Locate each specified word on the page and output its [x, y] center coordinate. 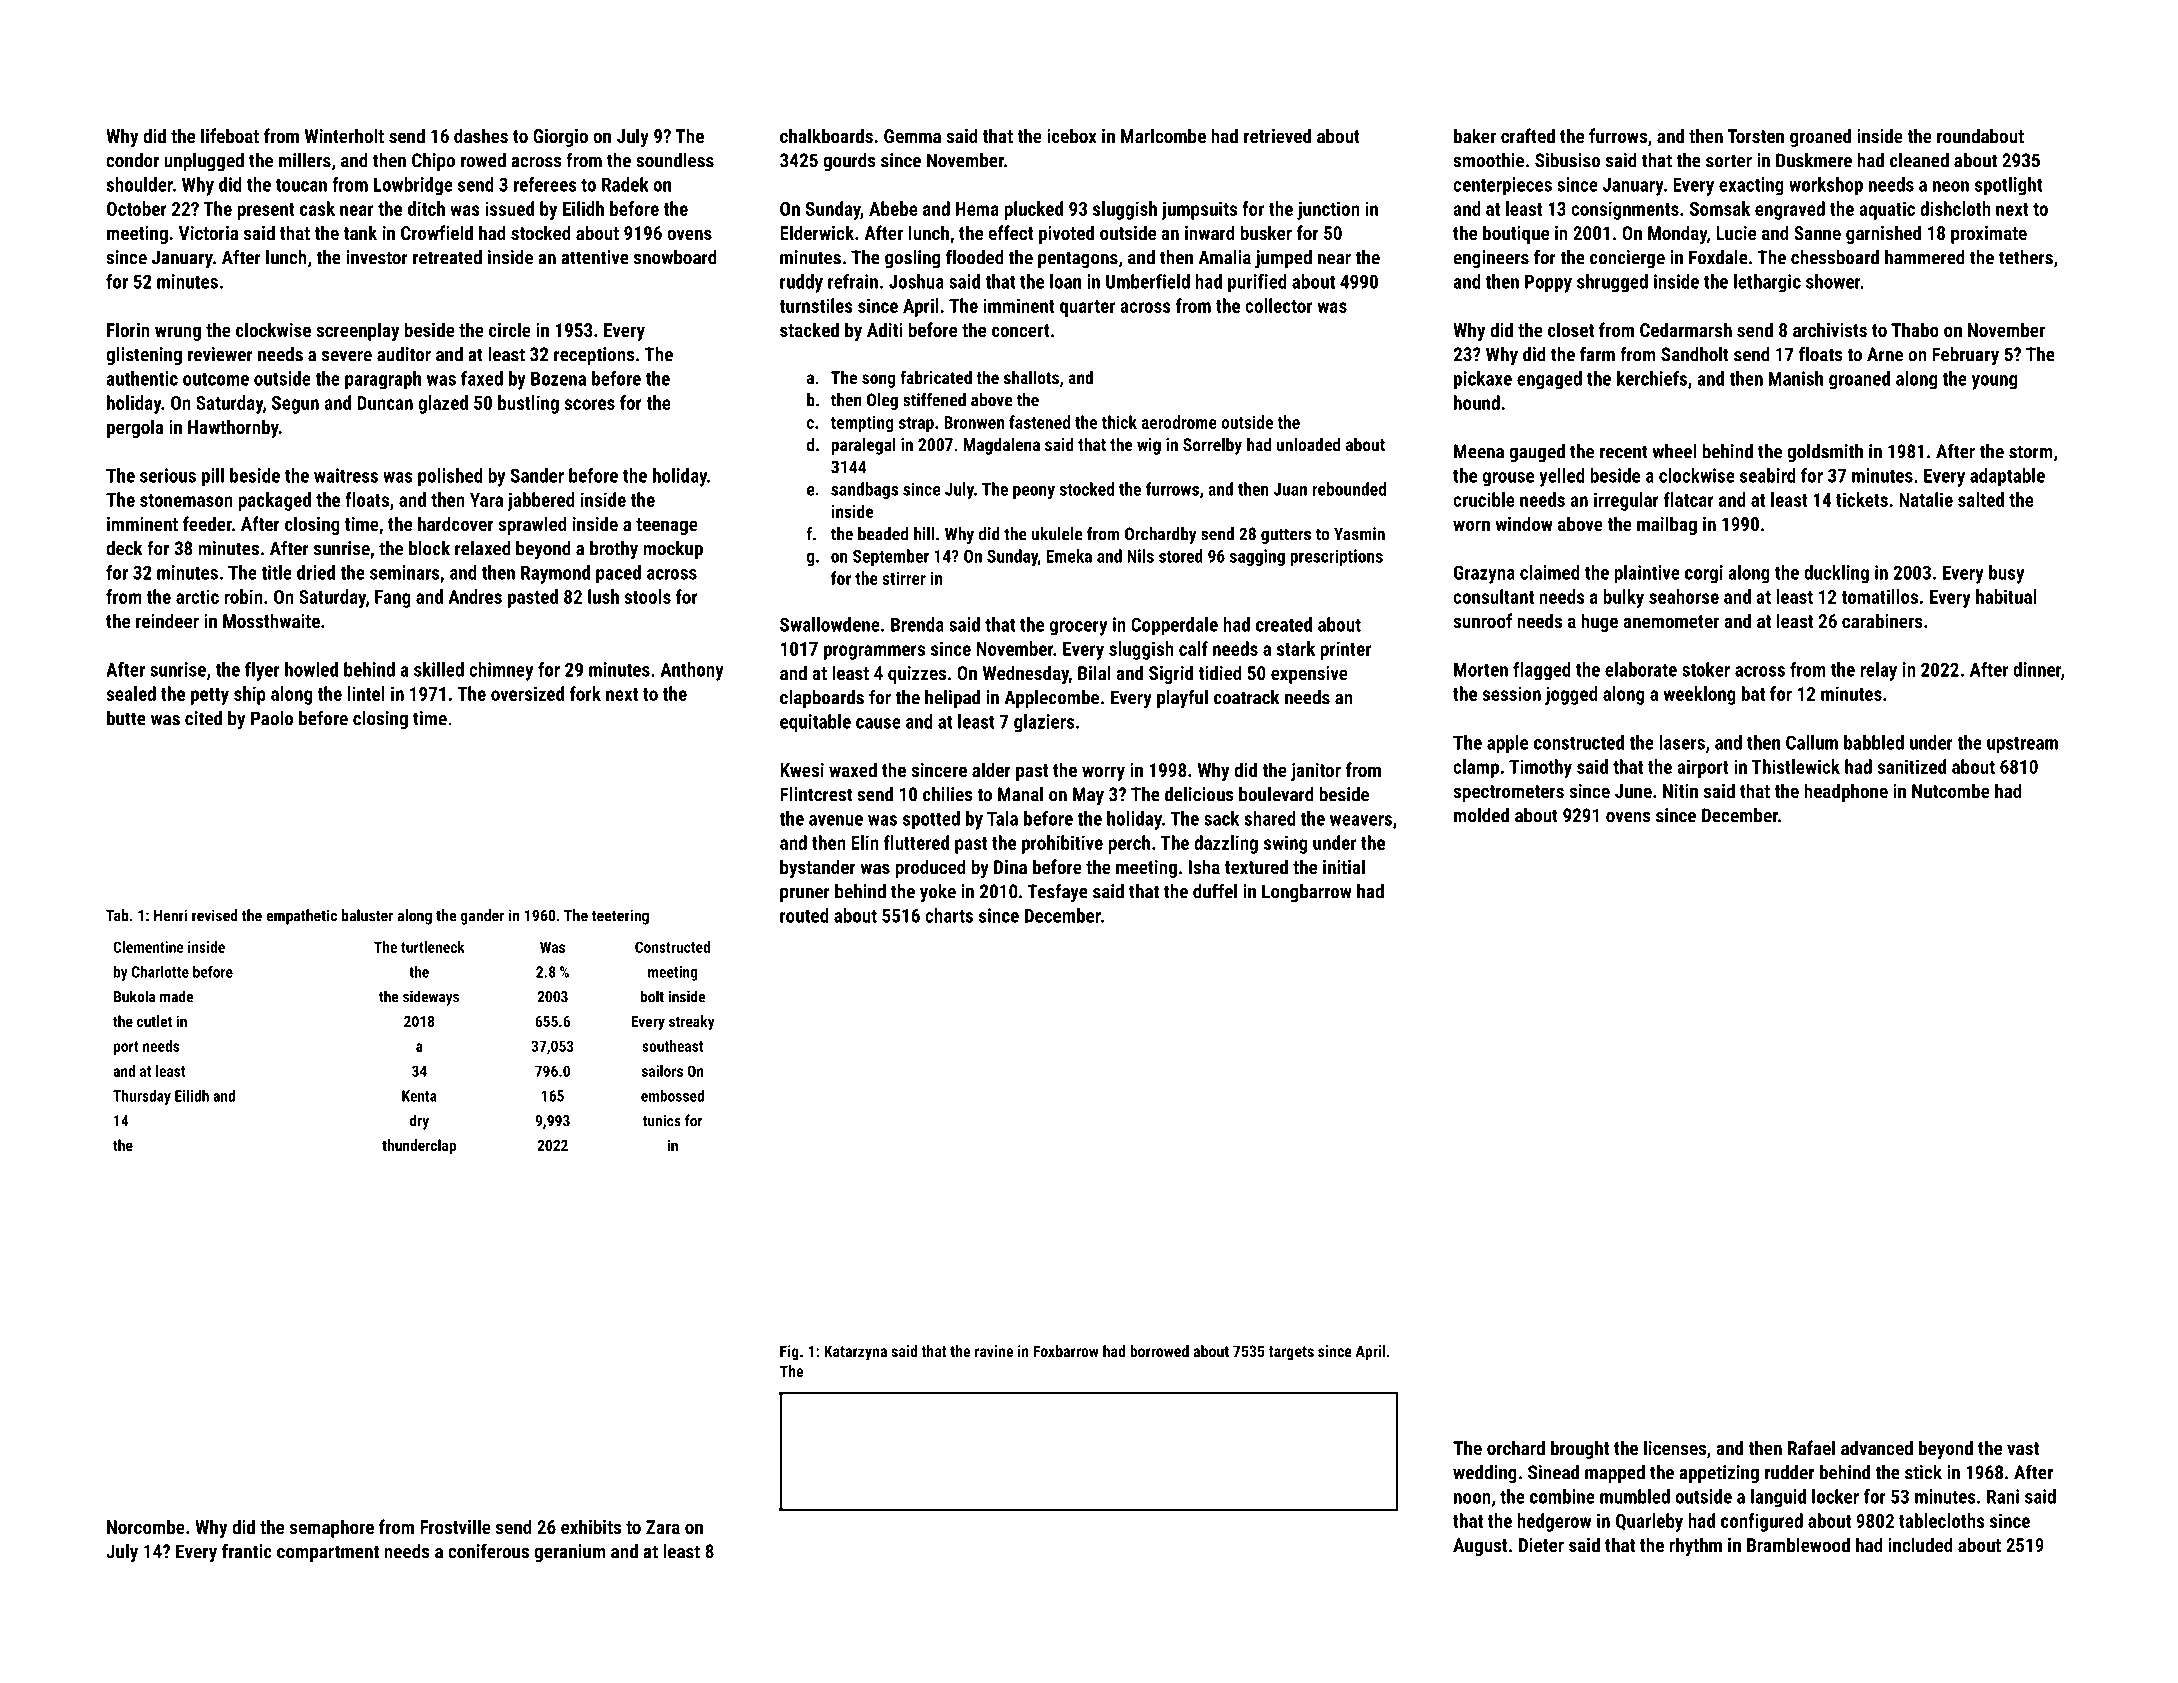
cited [203, 718]
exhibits [591, 1526]
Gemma [912, 136]
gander [482, 917]
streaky [692, 1023]
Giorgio [560, 138]
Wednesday [1026, 674]
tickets [1862, 499]
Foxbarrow [1066, 1351]
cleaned [1919, 160]
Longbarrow [1307, 893]
